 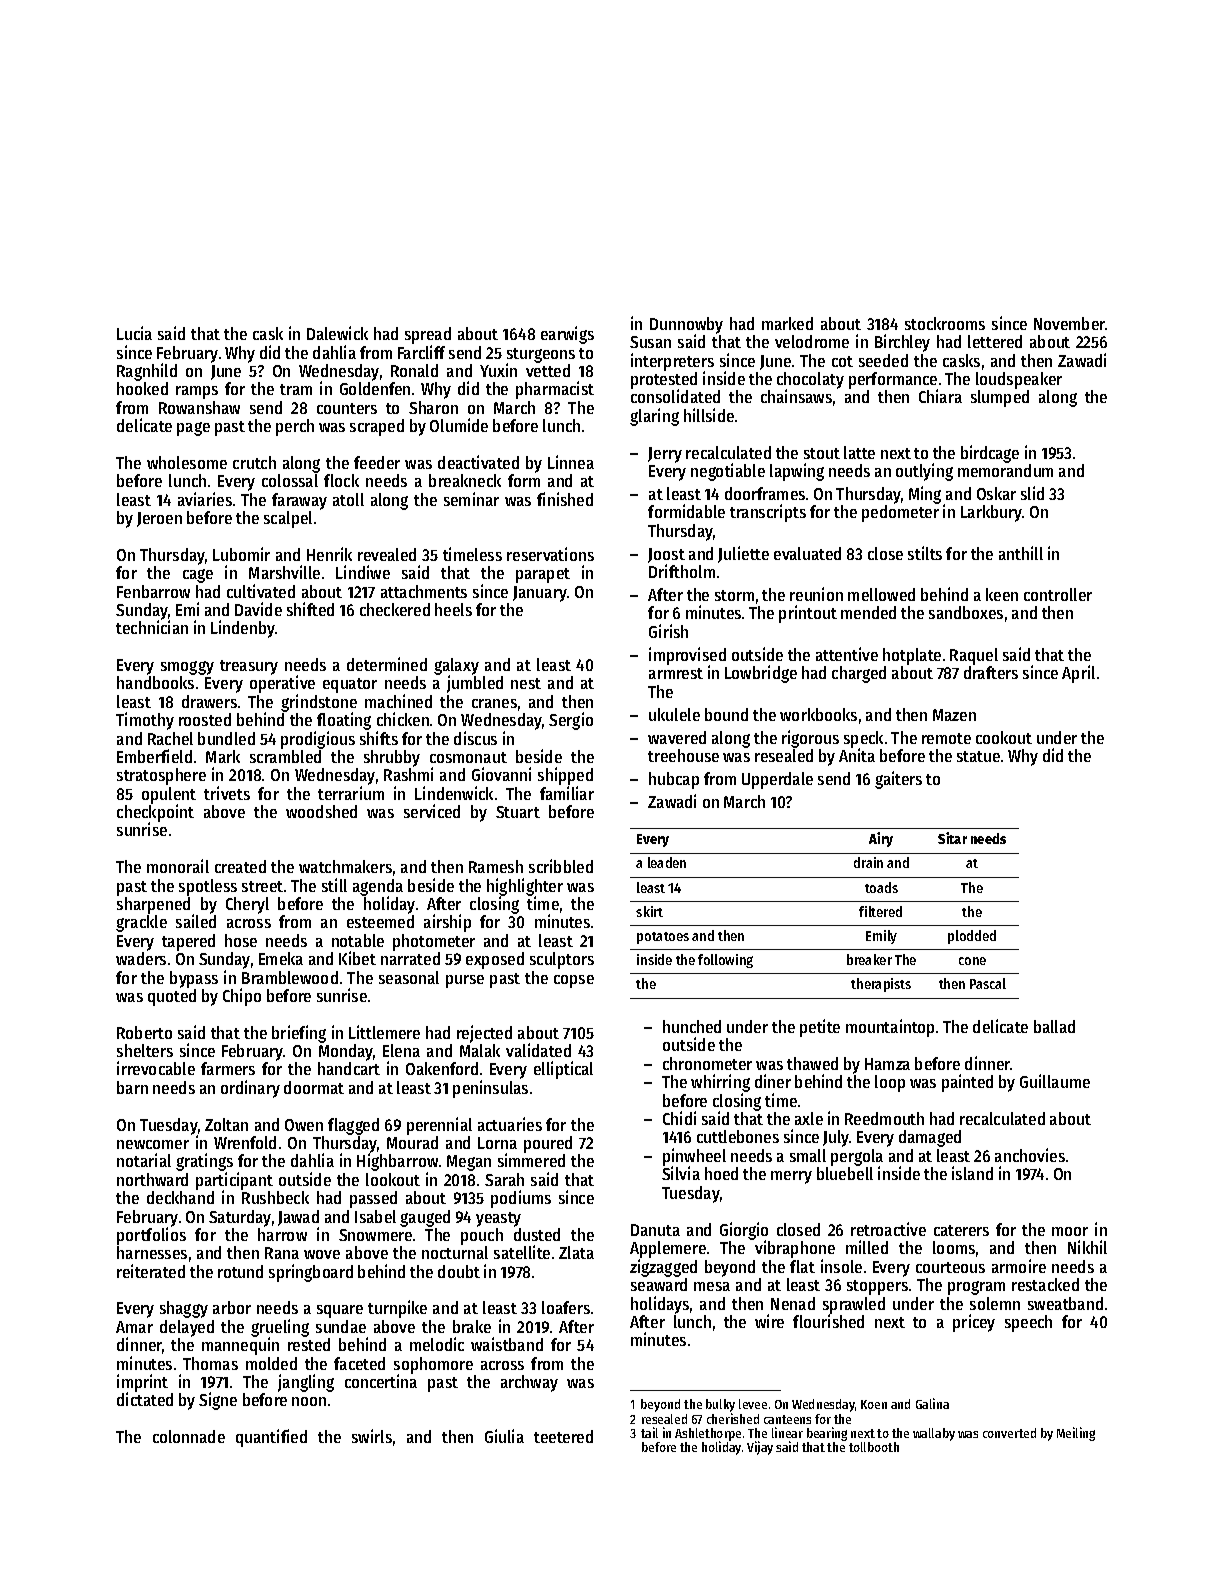 I want to click on tollbooth, so click(x=874, y=1447).
